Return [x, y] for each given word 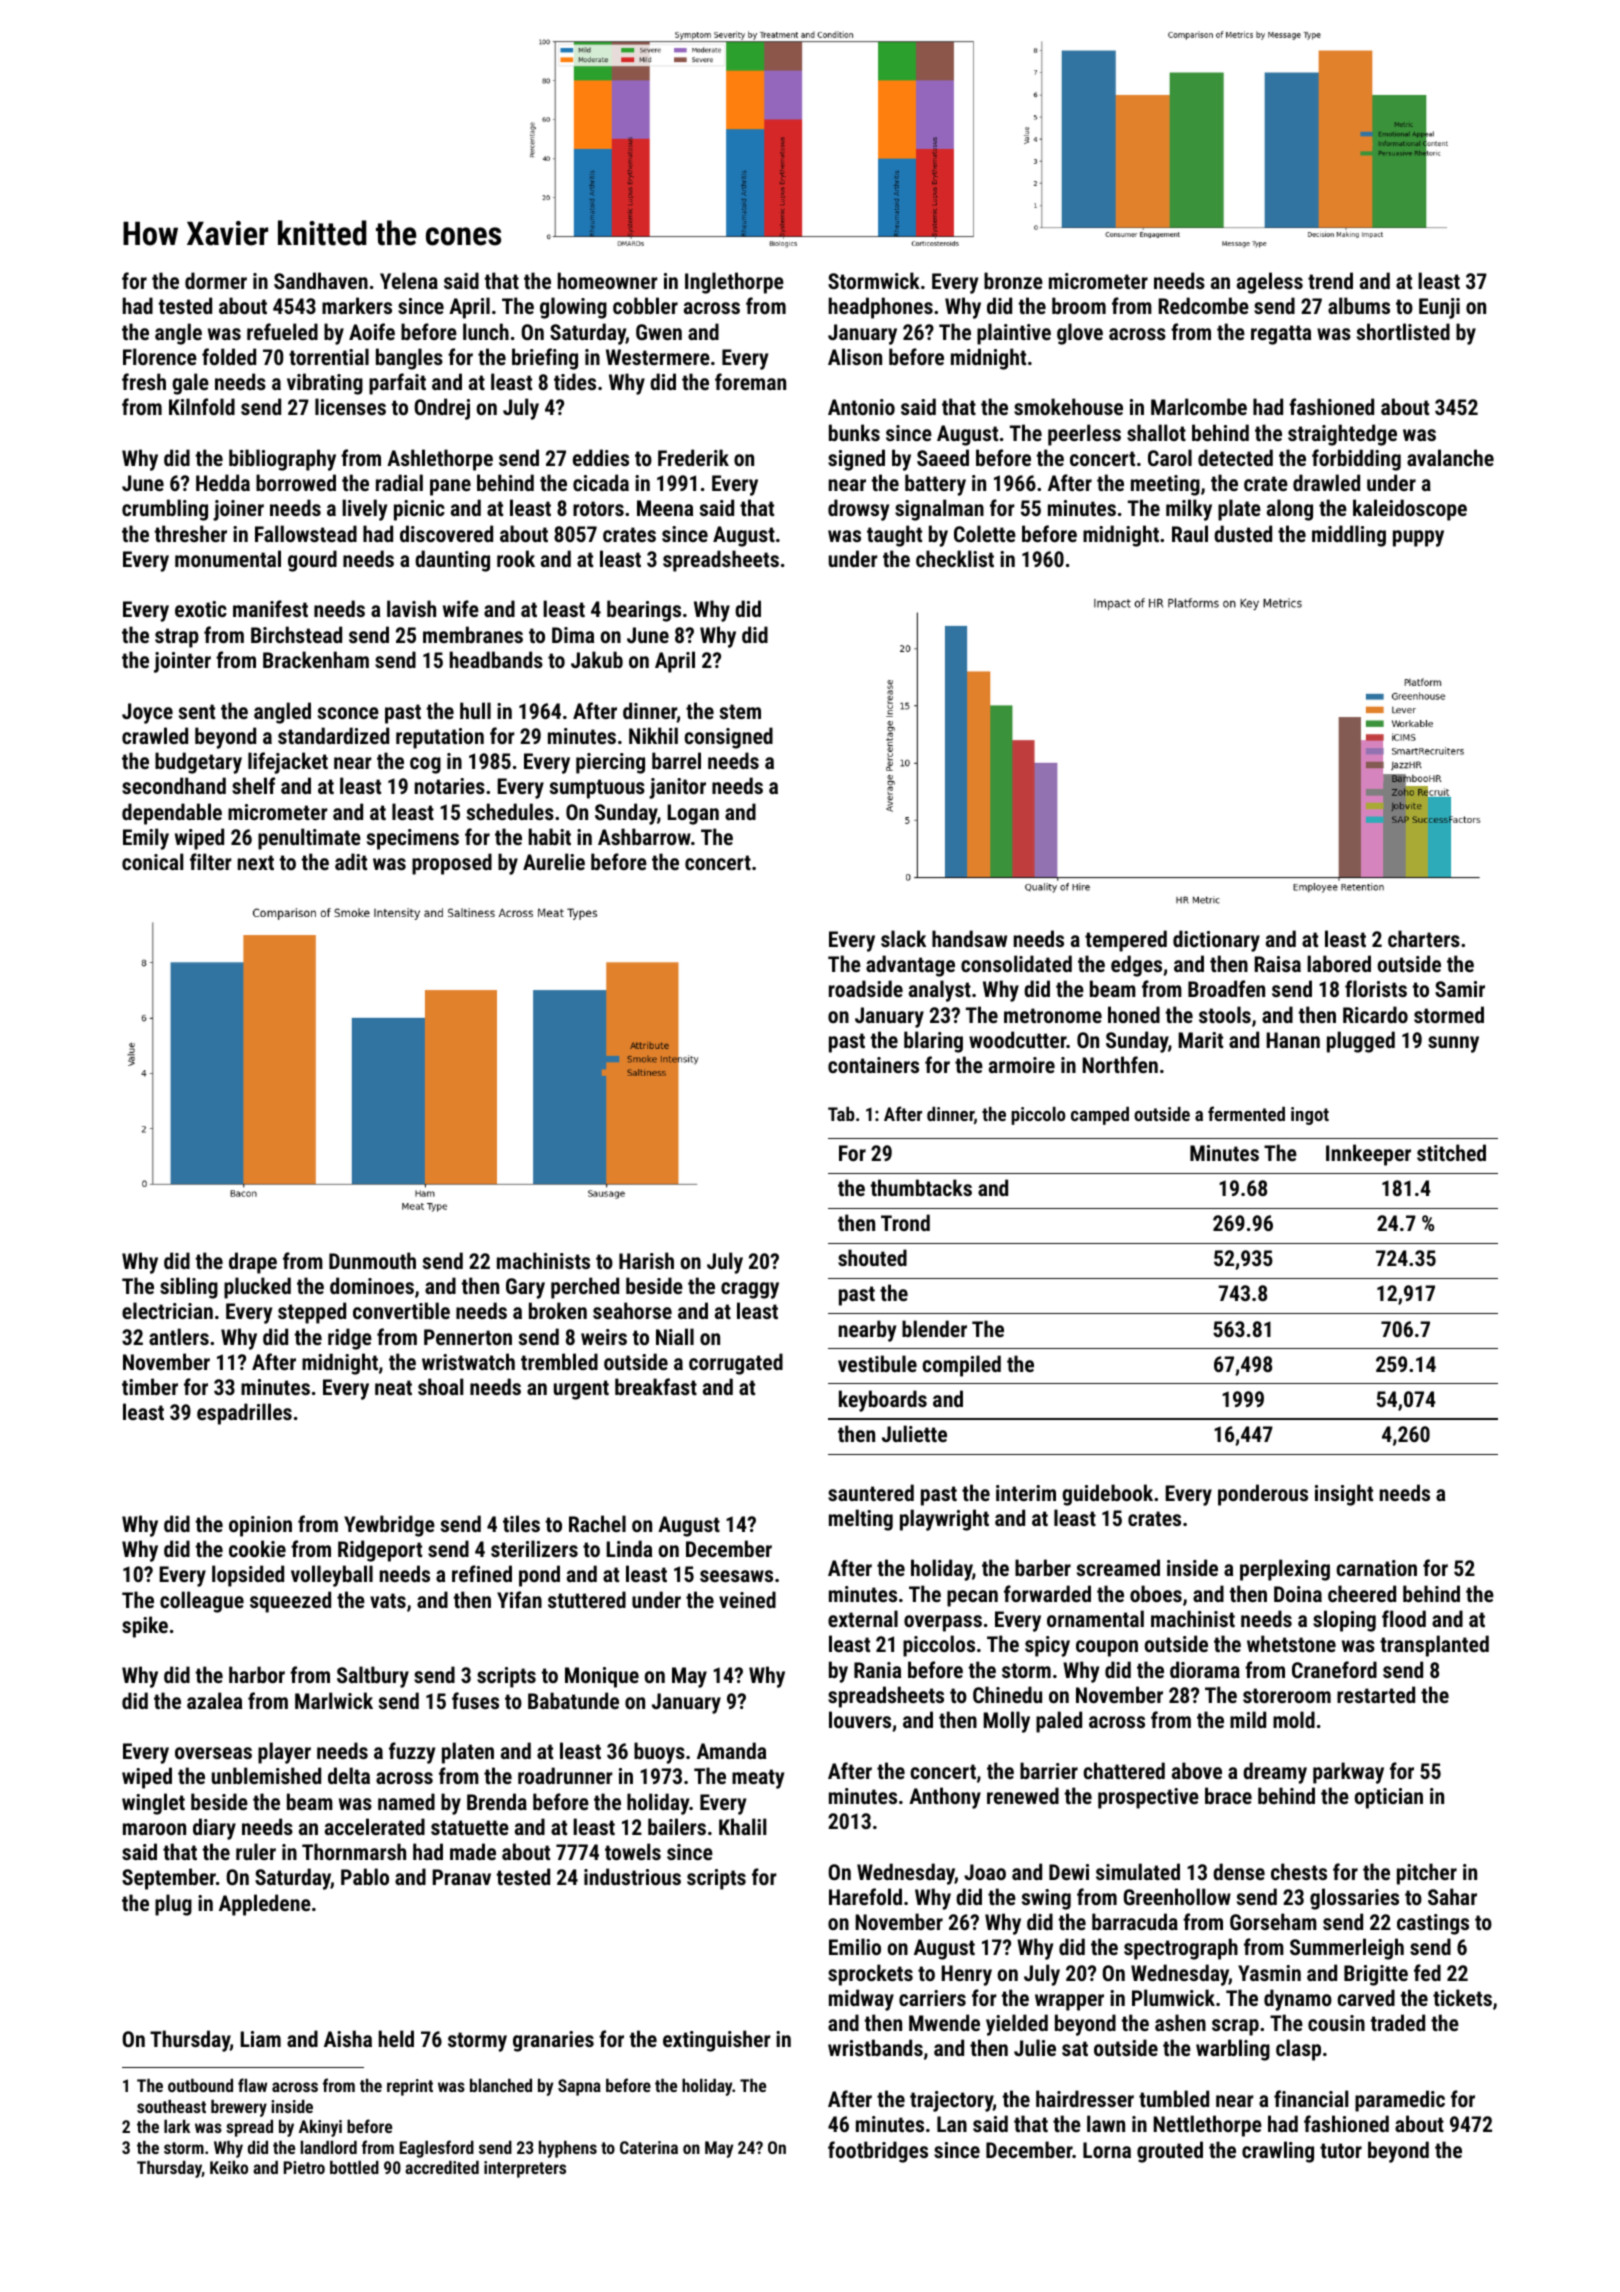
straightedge [1342, 435]
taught [894, 536]
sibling [189, 1288]
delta [349, 1775]
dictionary [1216, 941]
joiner [238, 510]
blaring [933, 1042]
